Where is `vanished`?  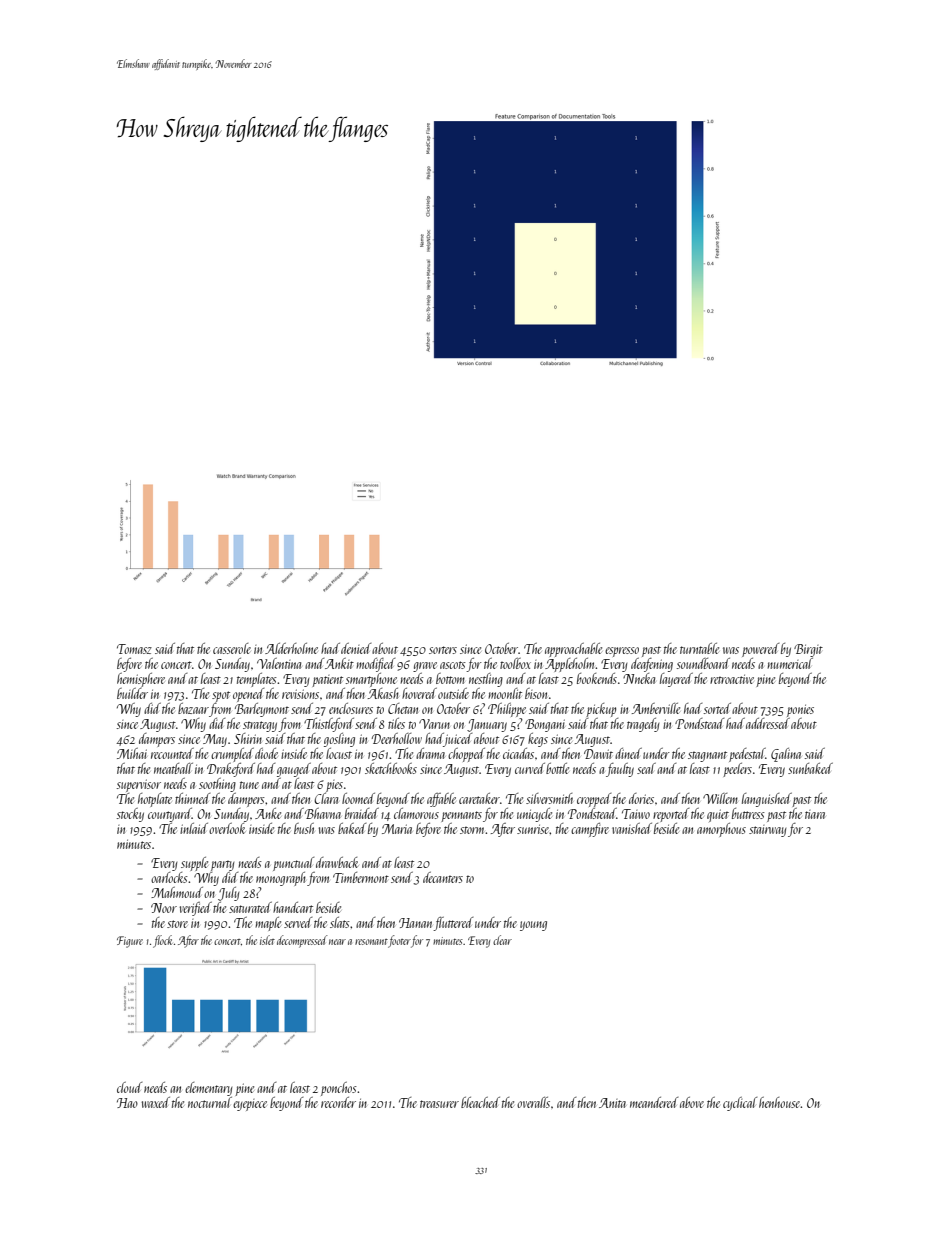 vanished is located at coordinates (632, 828).
